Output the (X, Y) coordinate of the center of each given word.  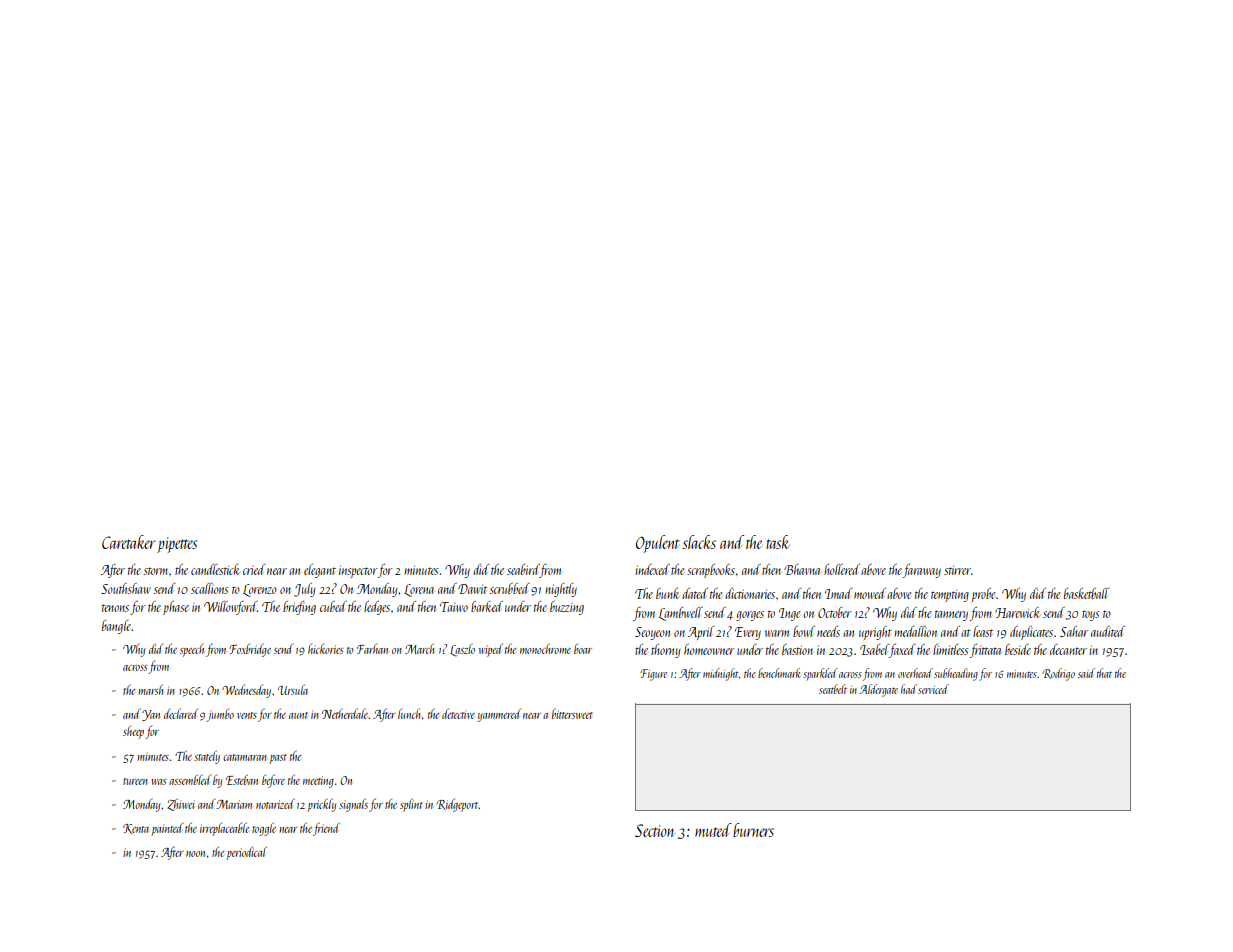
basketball (1086, 593)
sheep (133, 732)
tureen (135, 781)
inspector (358, 572)
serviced (933, 689)
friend (326, 829)
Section (654, 830)
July (304, 590)
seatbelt (833, 689)
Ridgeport (457, 805)
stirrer (957, 570)
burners (753, 830)
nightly (561, 590)
